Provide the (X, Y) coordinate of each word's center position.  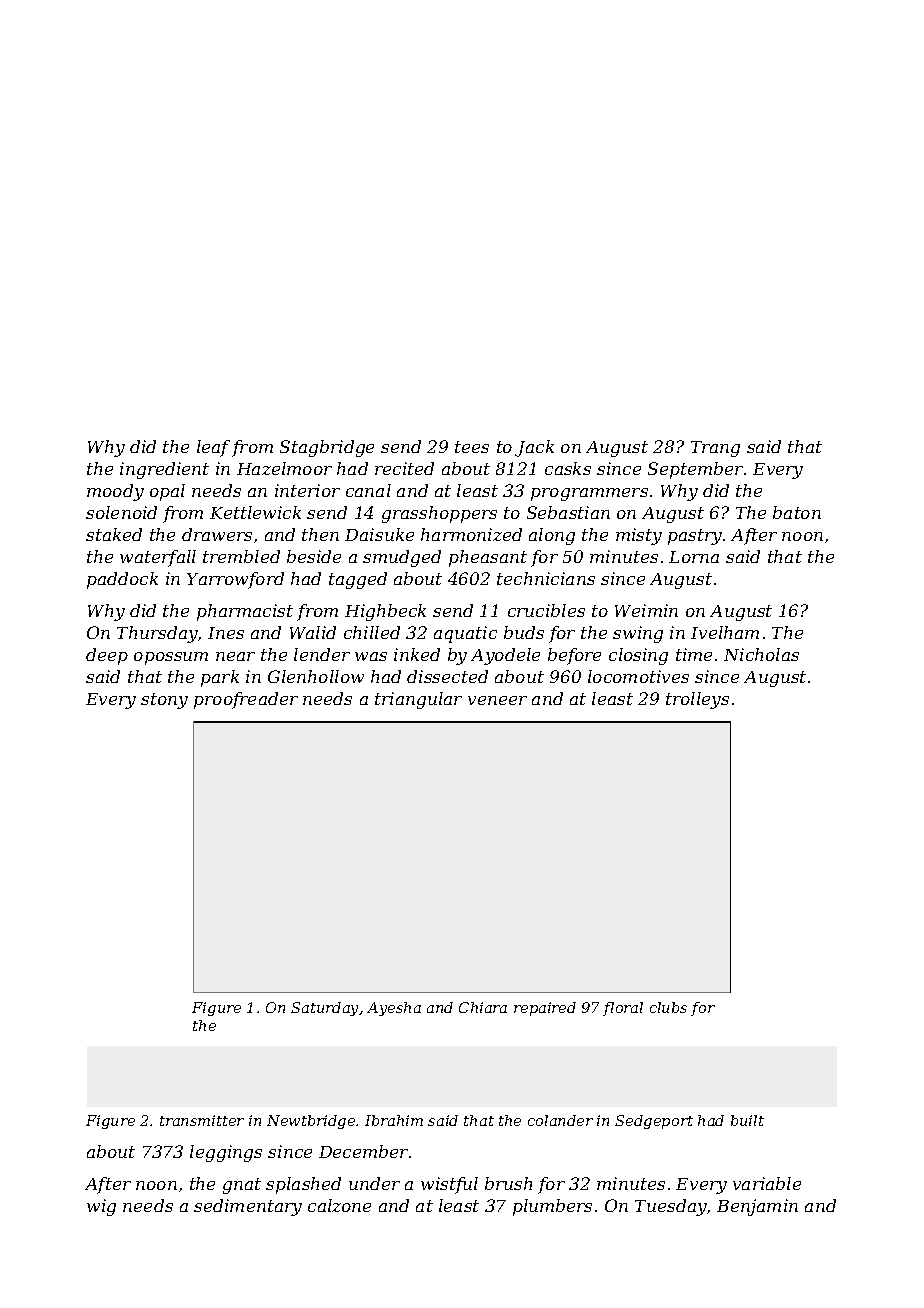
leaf (213, 448)
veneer (497, 700)
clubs (668, 1007)
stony (164, 701)
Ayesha (394, 1009)
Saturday (324, 1009)
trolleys (697, 700)
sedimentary (248, 1207)
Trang (715, 449)
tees (472, 447)
